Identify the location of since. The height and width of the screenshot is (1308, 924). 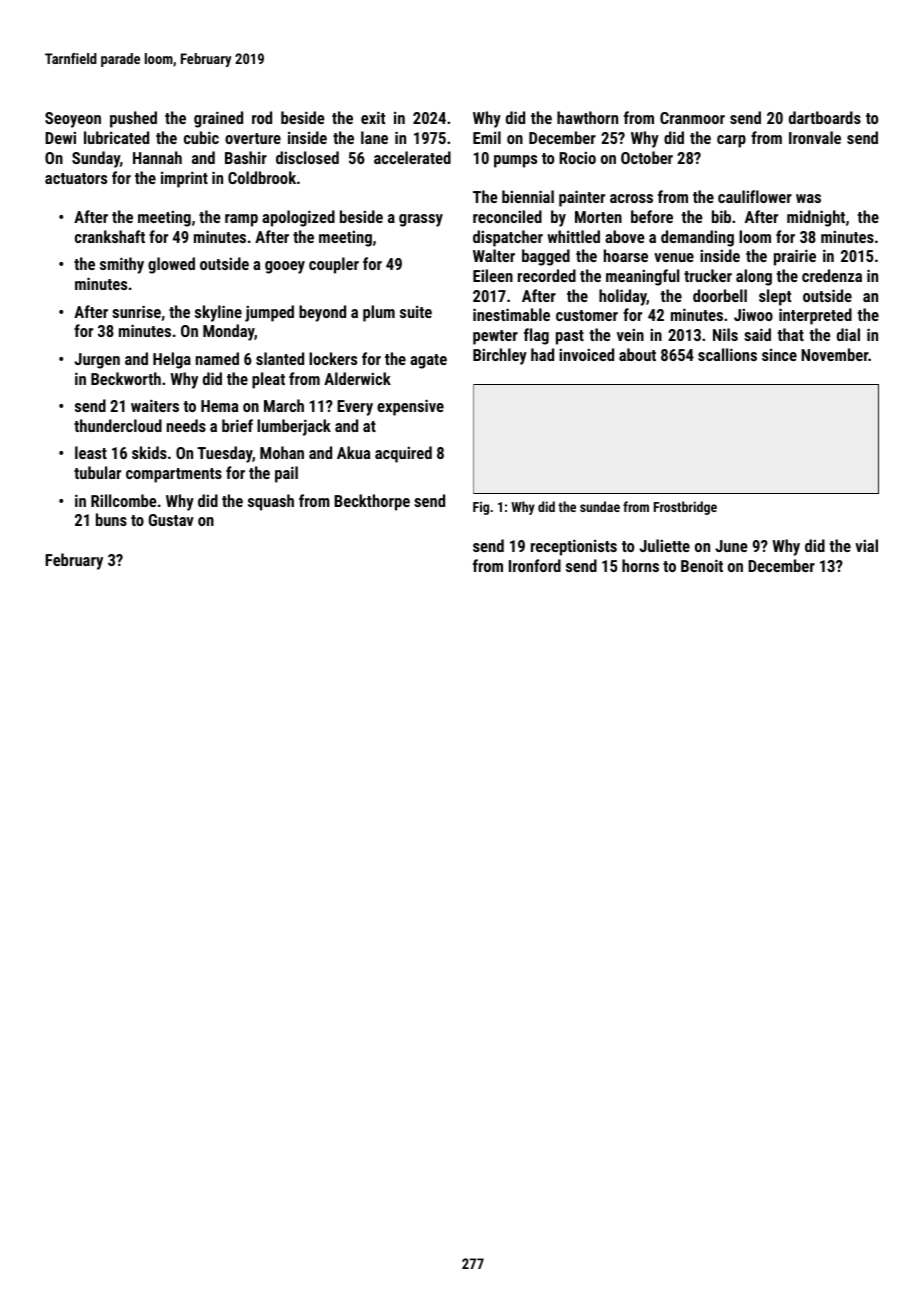
(779, 355).
